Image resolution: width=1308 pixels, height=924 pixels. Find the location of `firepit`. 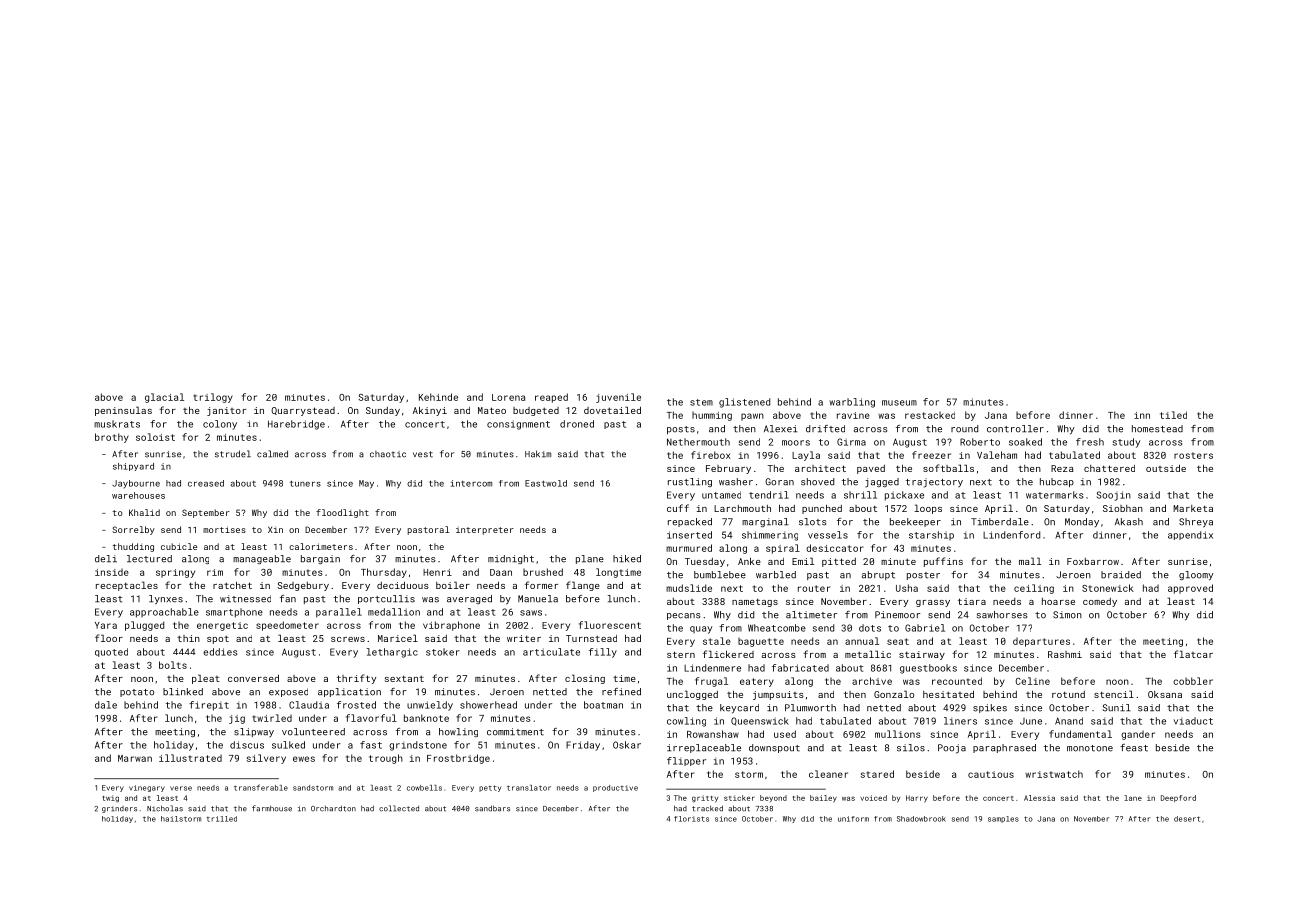

firepit is located at coordinates (209, 706).
